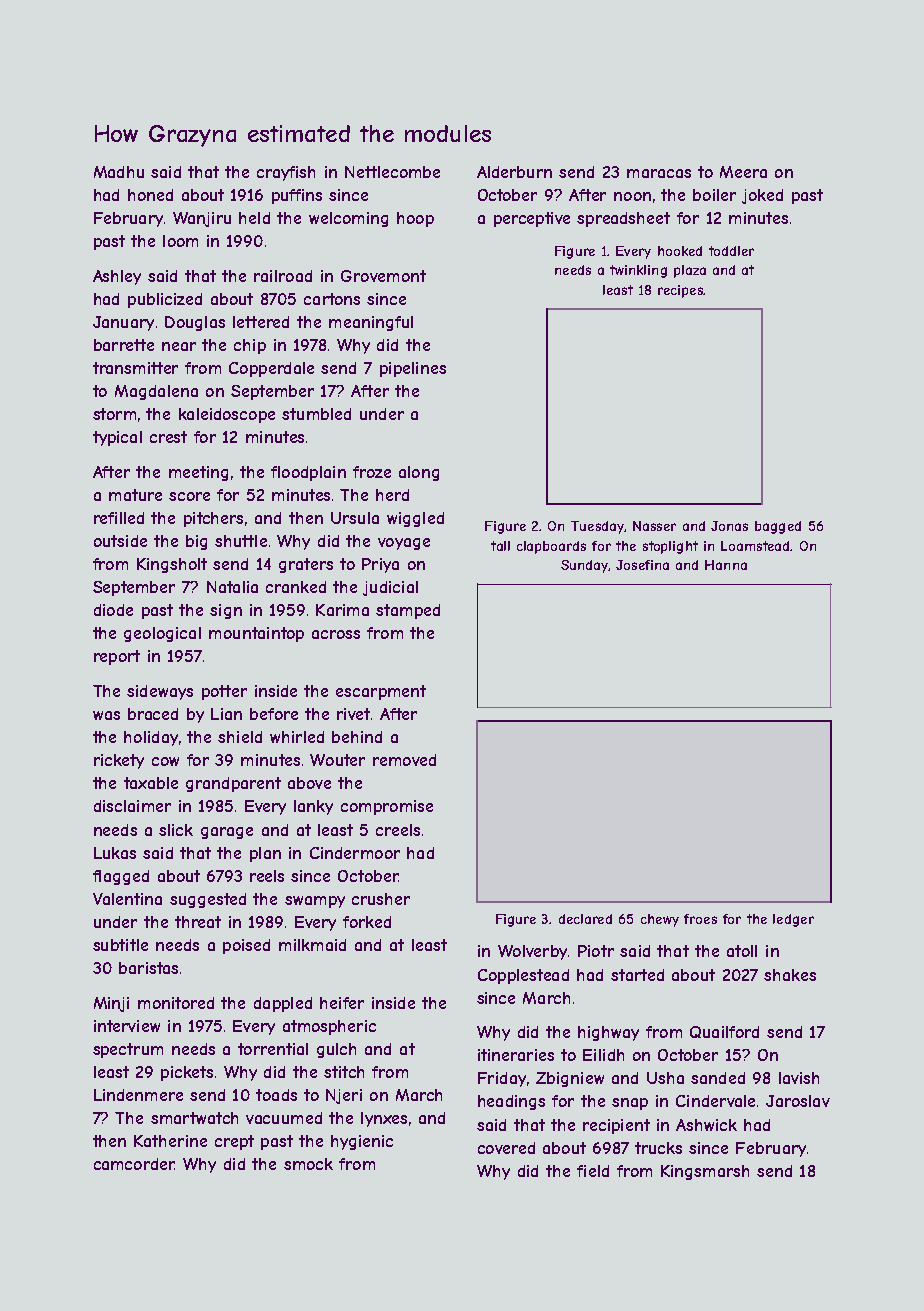 The height and width of the screenshot is (1311, 924). What do you see at coordinates (286, 173) in the screenshot?
I see `crayfish` at bounding box center [286, 173].
